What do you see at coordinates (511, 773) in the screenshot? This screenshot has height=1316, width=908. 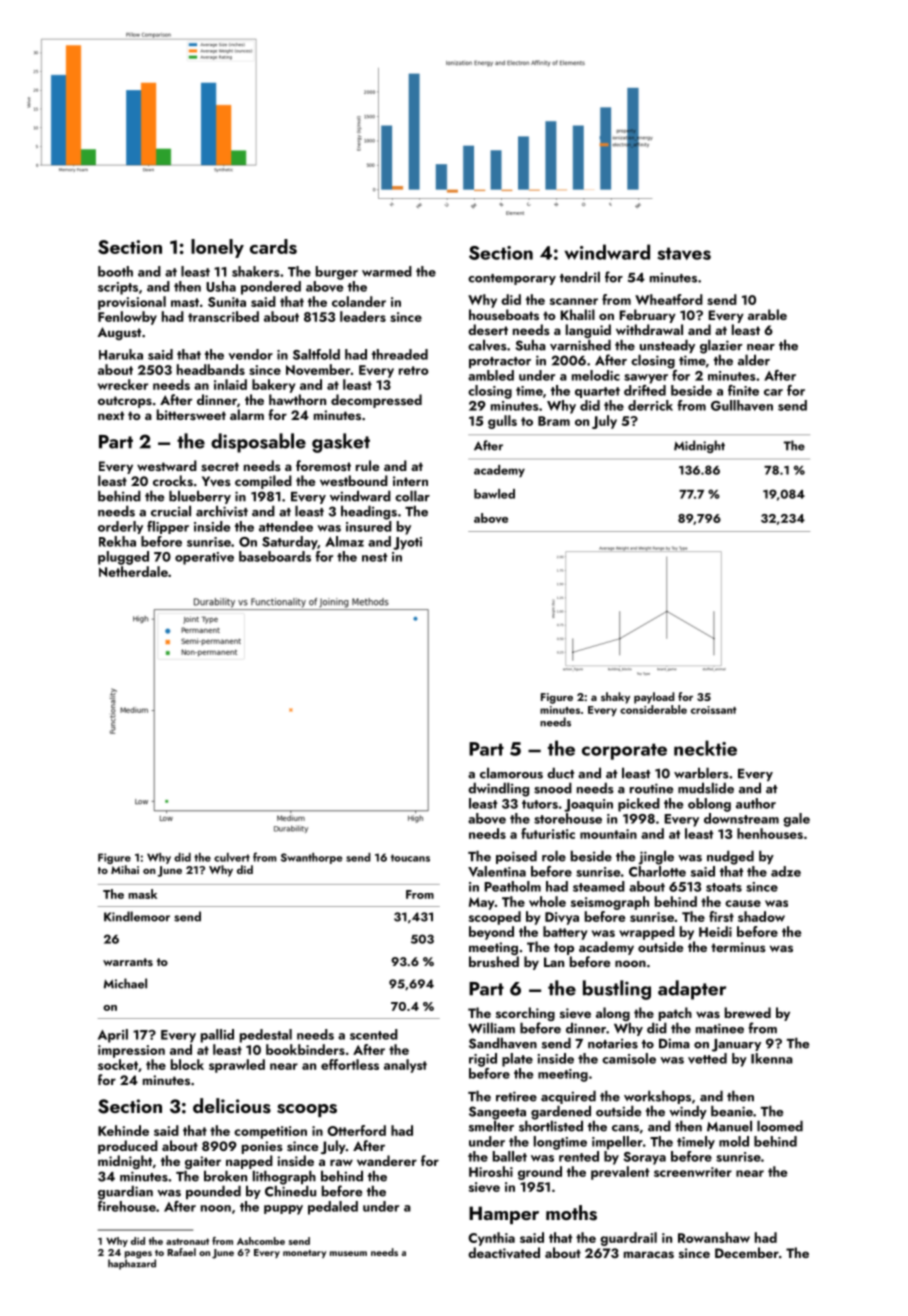 I see `clamorous` at bounding box center [511, 773].
